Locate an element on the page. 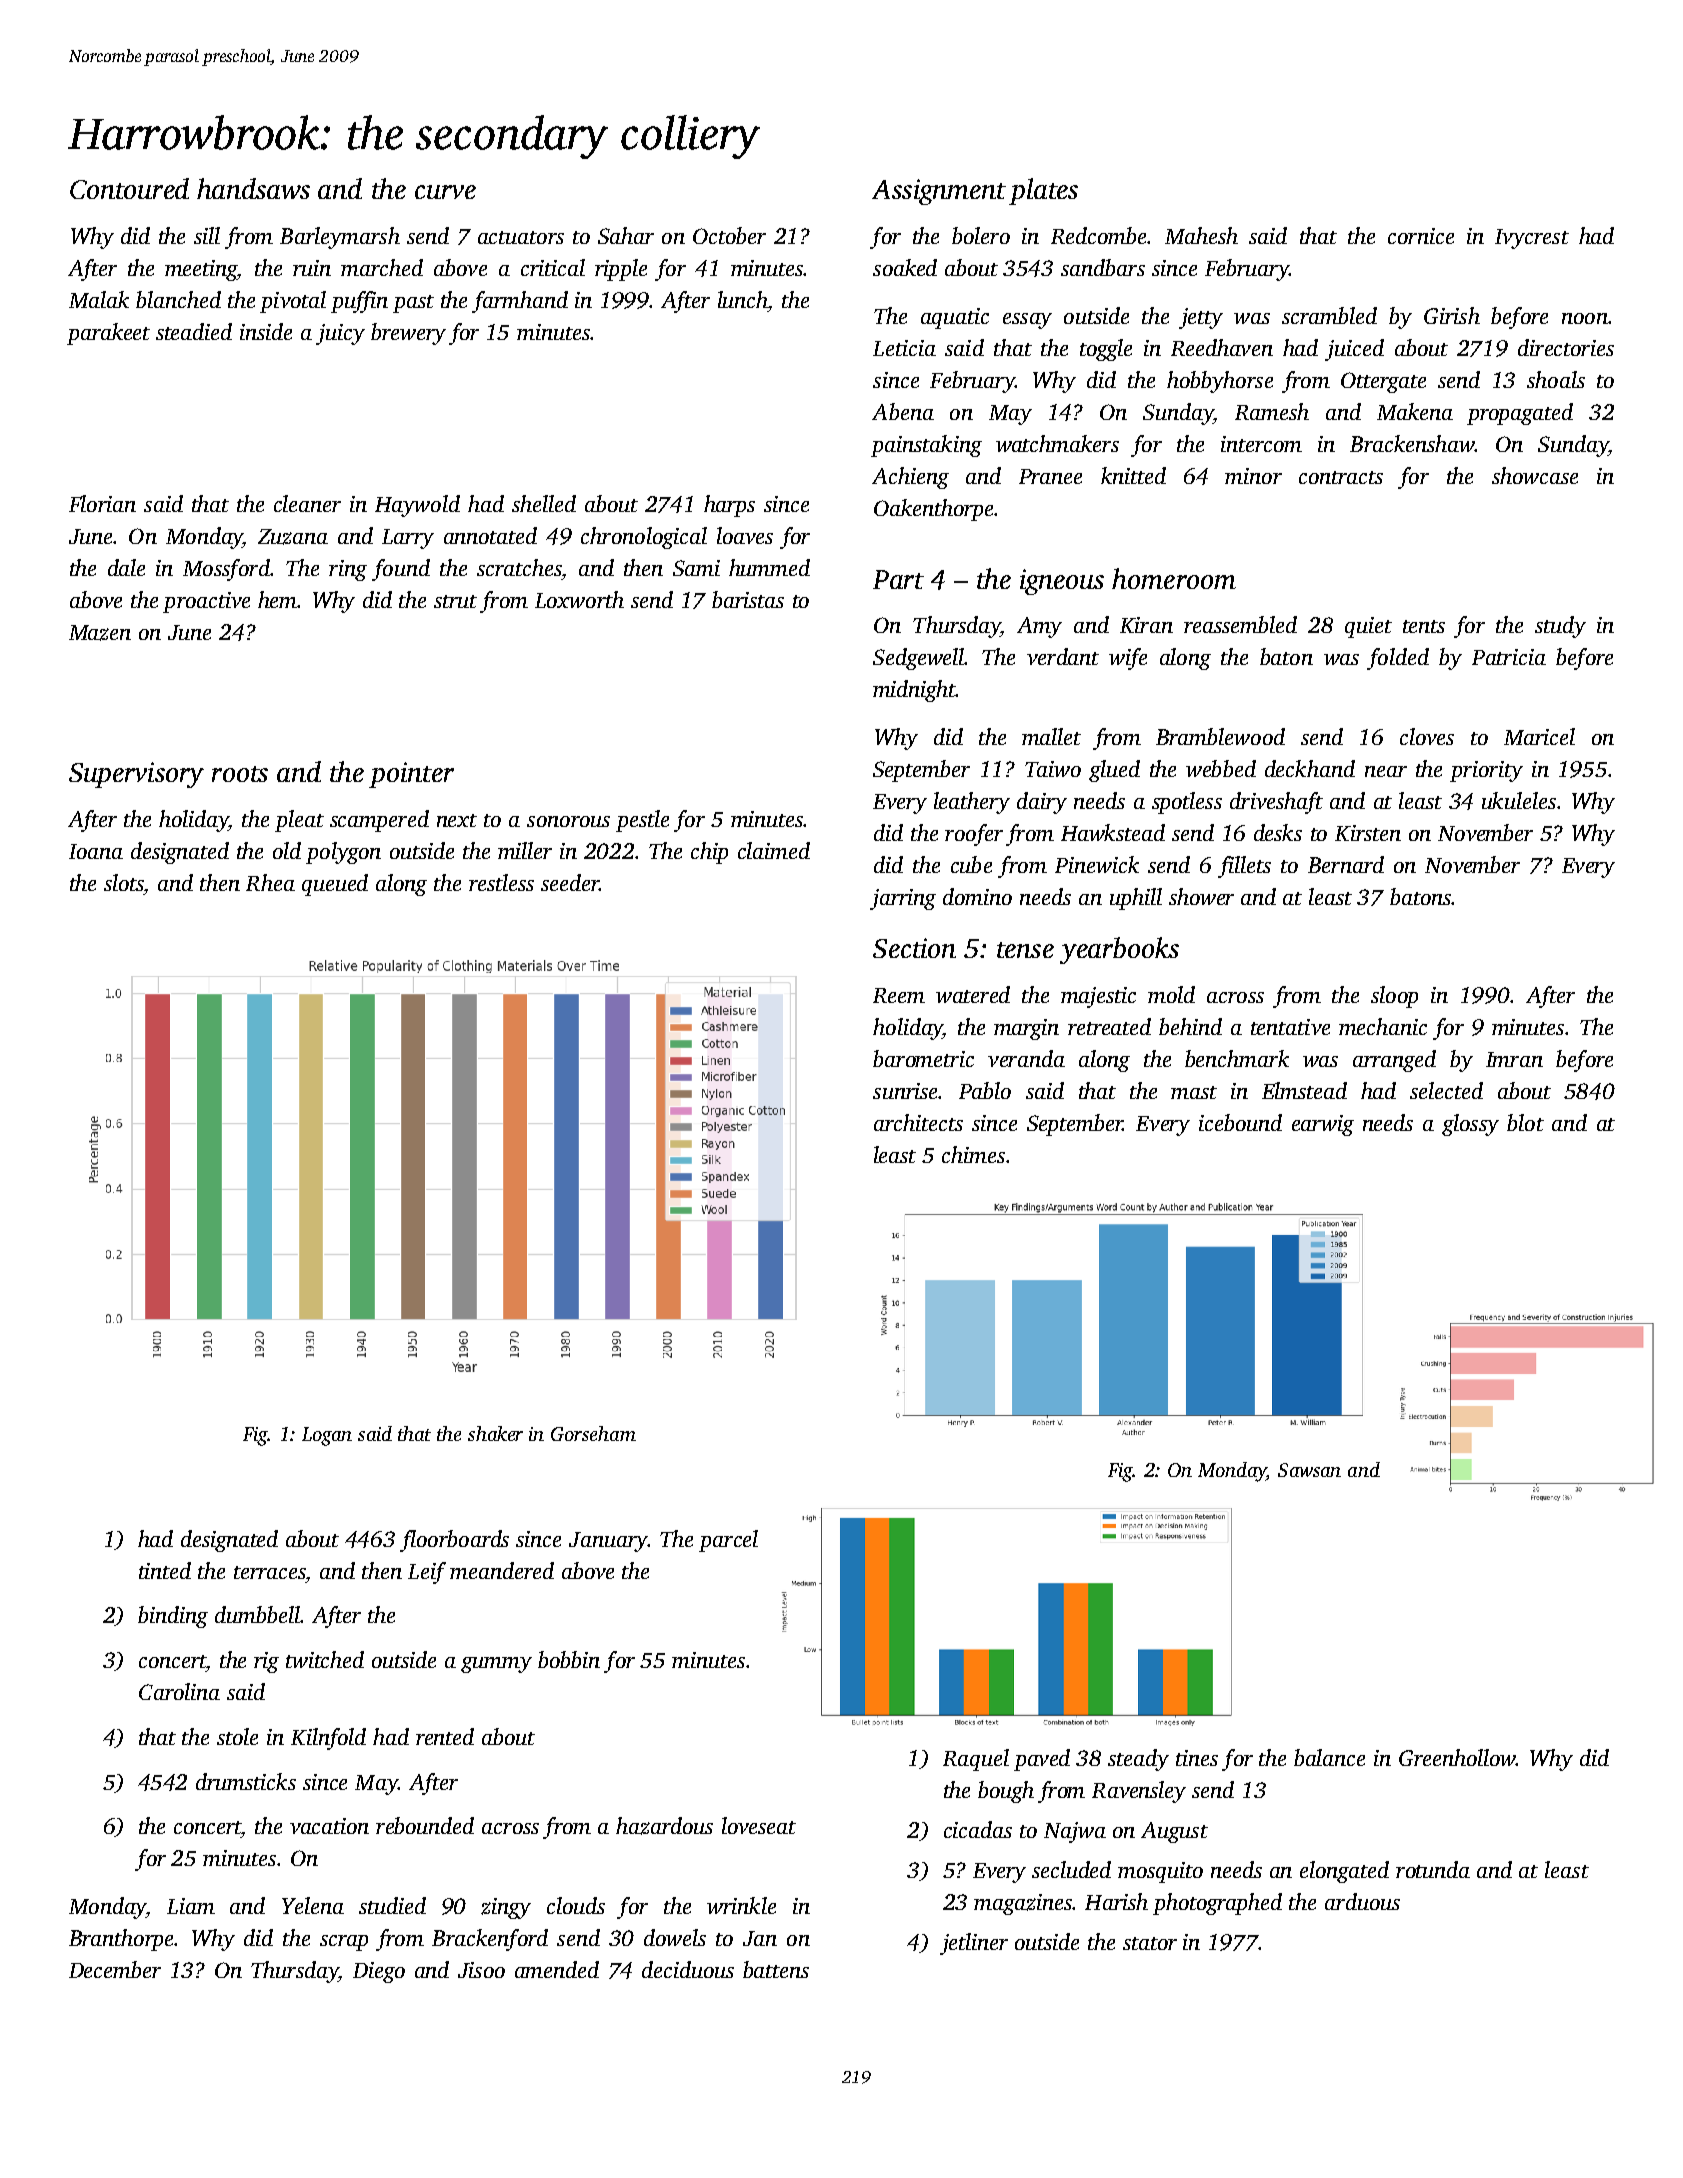  Mossford is located at coordinates (226, 570).
